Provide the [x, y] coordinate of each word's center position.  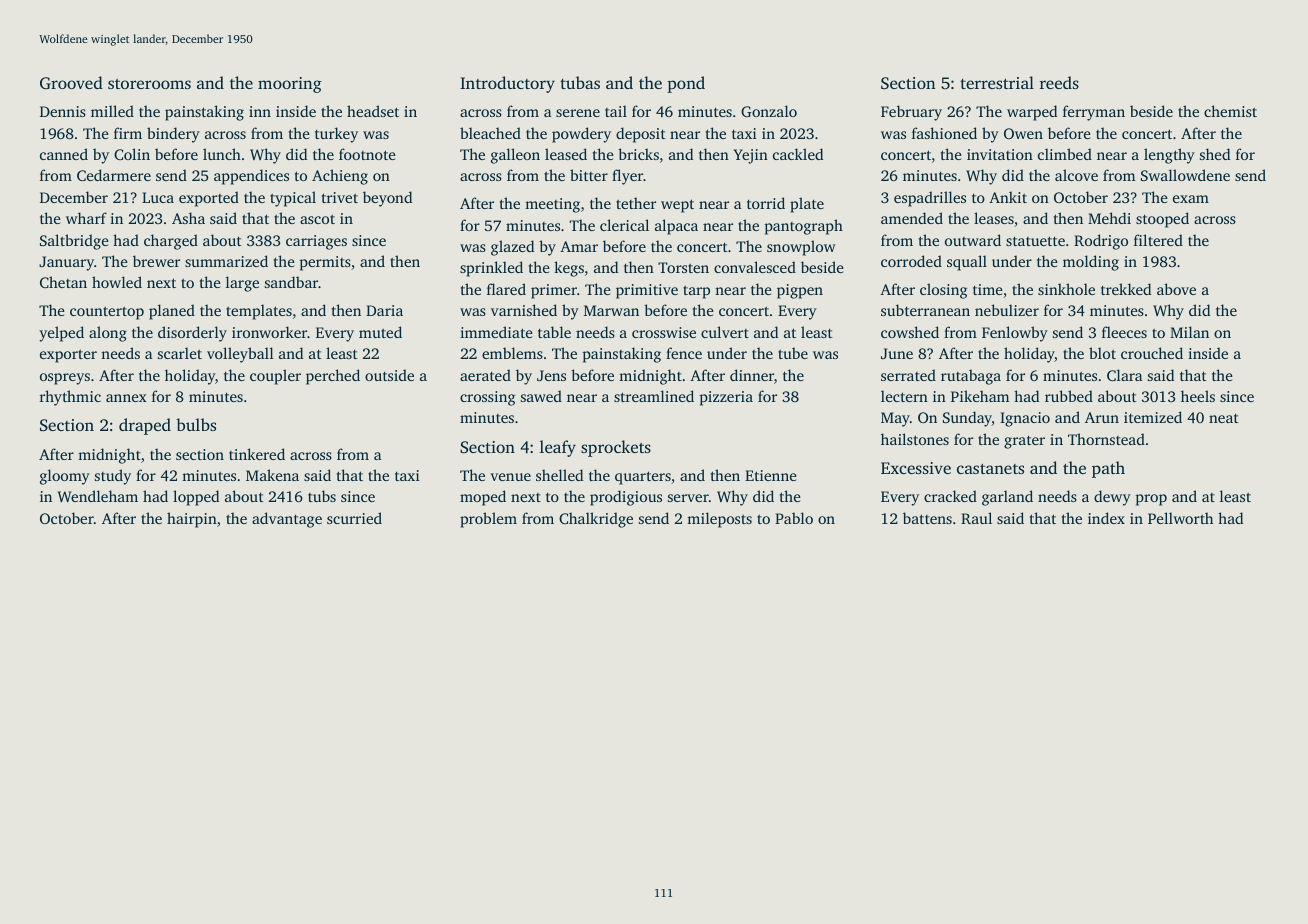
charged [171, 242]
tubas [580, 82]
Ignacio [1025, 419]
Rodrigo [1101, 242]
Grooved [71, 83]
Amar [579, 246]
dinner [752, 375]
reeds [1059, 82]
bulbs [196, 424]
